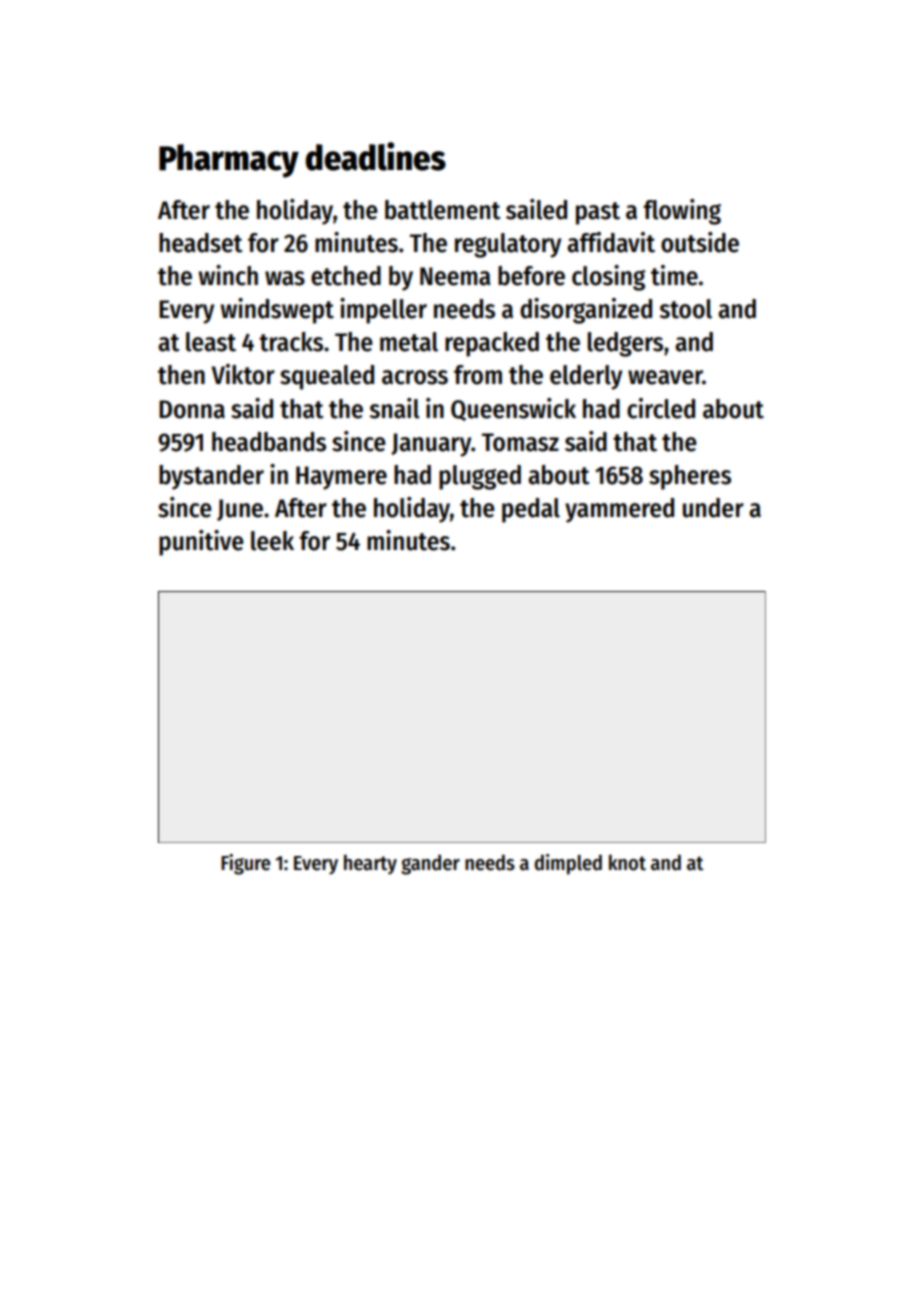 This screenshot has width=924, height=1311. What do you see at coordinates (568, 864) in the screenshot?
I see `dimpled` at bounding box center [568, 864].
